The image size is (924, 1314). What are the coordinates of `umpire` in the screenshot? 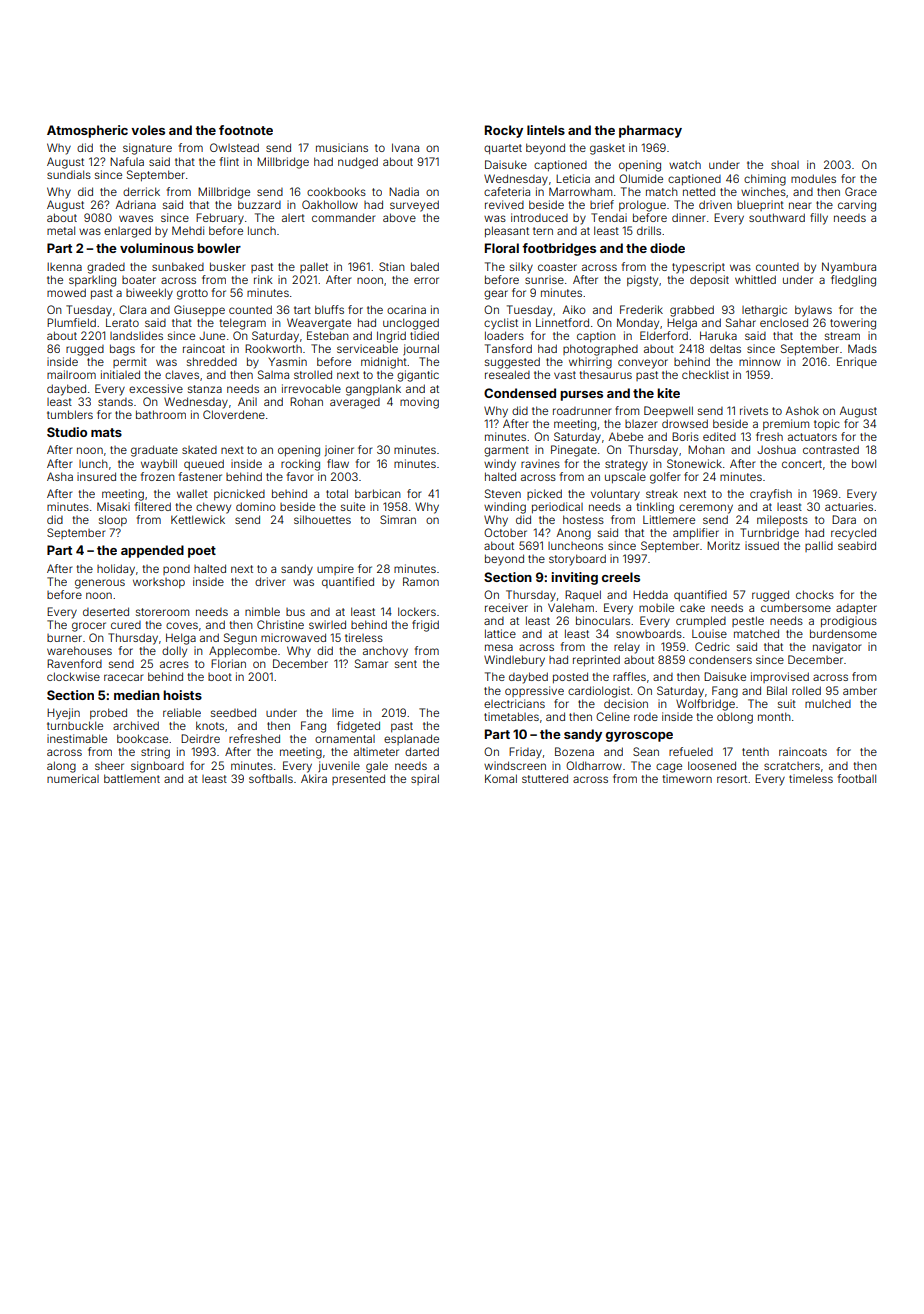 It's located at (335, 569).
